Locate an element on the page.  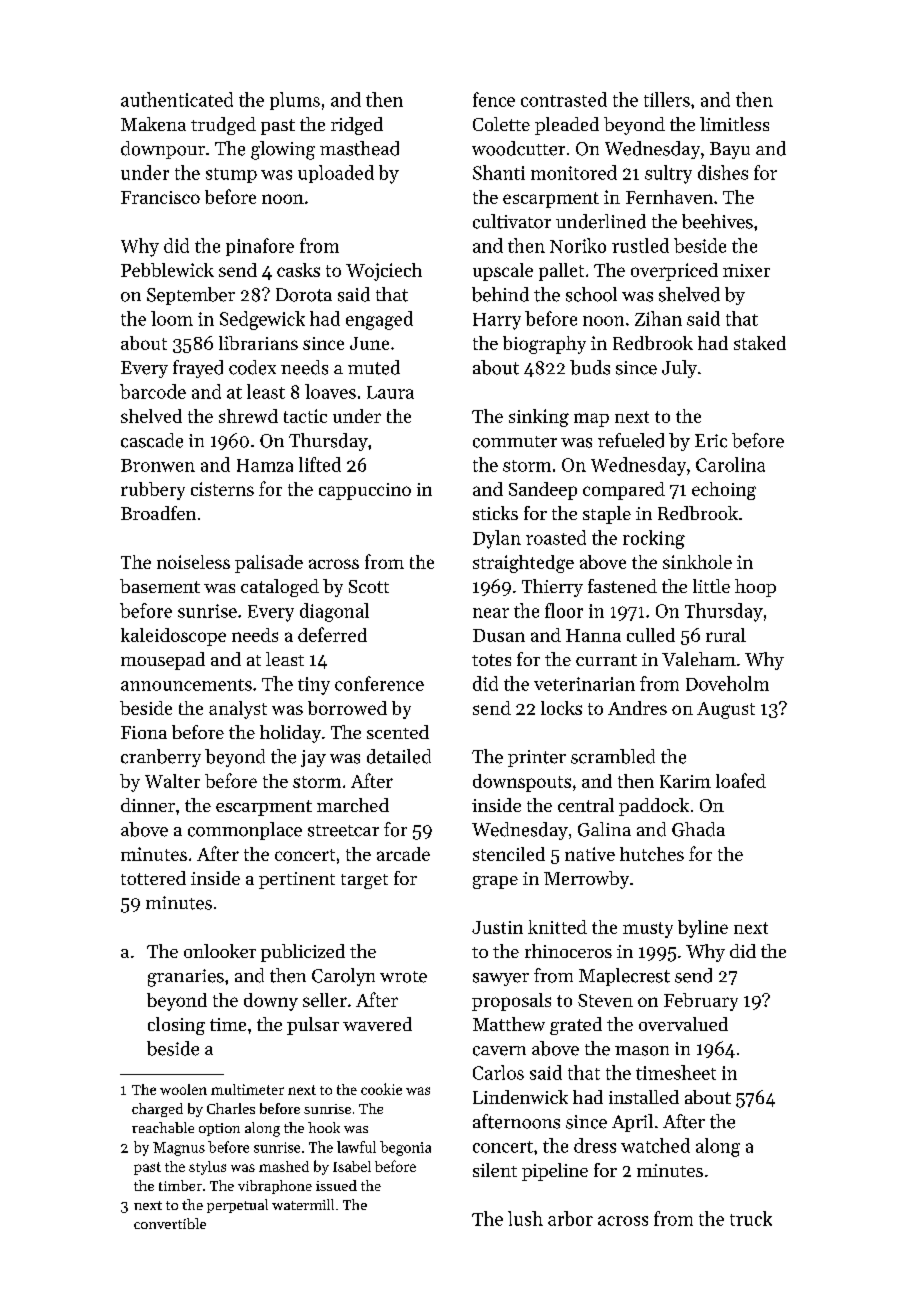
contrasted is located at coordinates (564, 99).
